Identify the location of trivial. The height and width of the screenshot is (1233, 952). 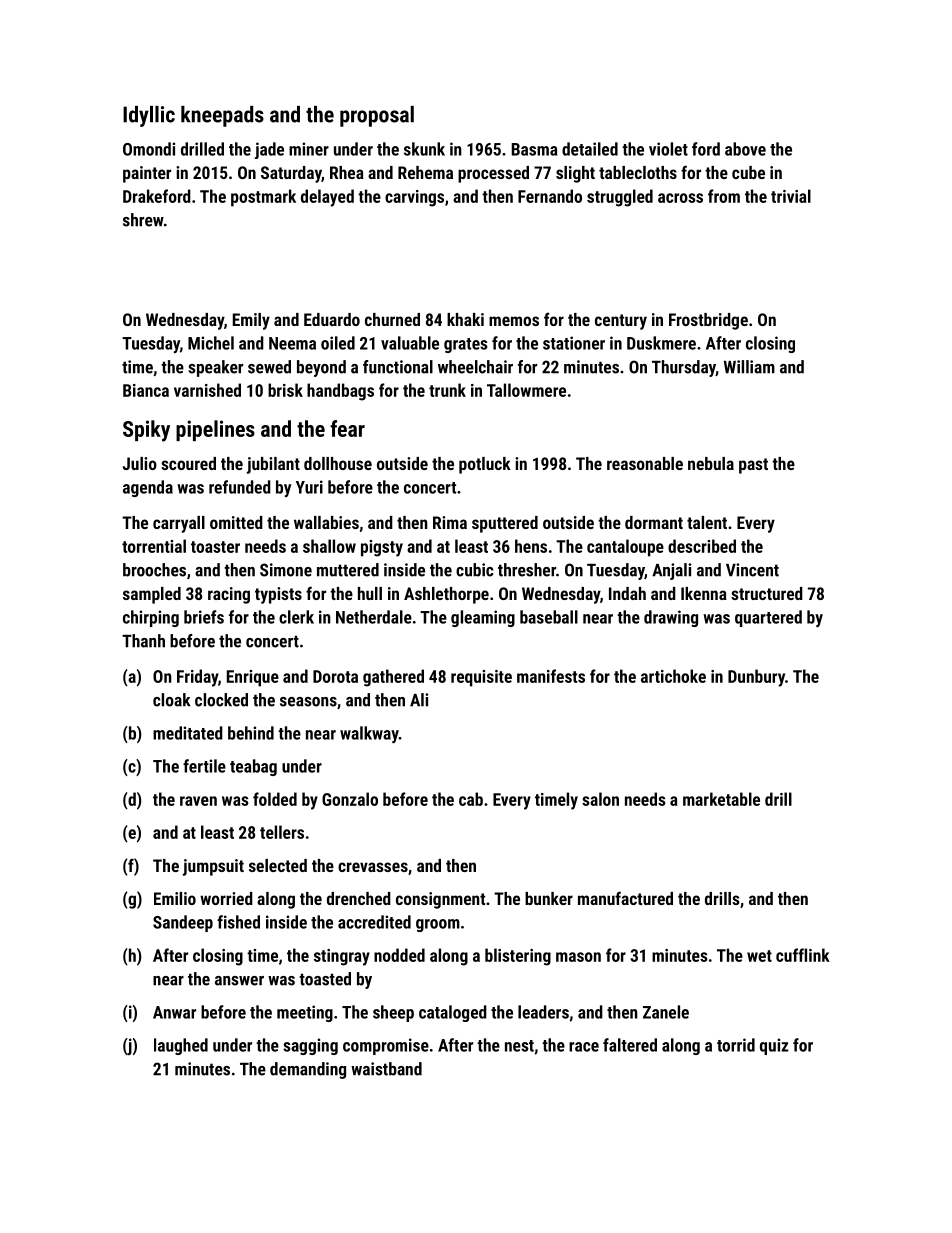
(791, 196).
